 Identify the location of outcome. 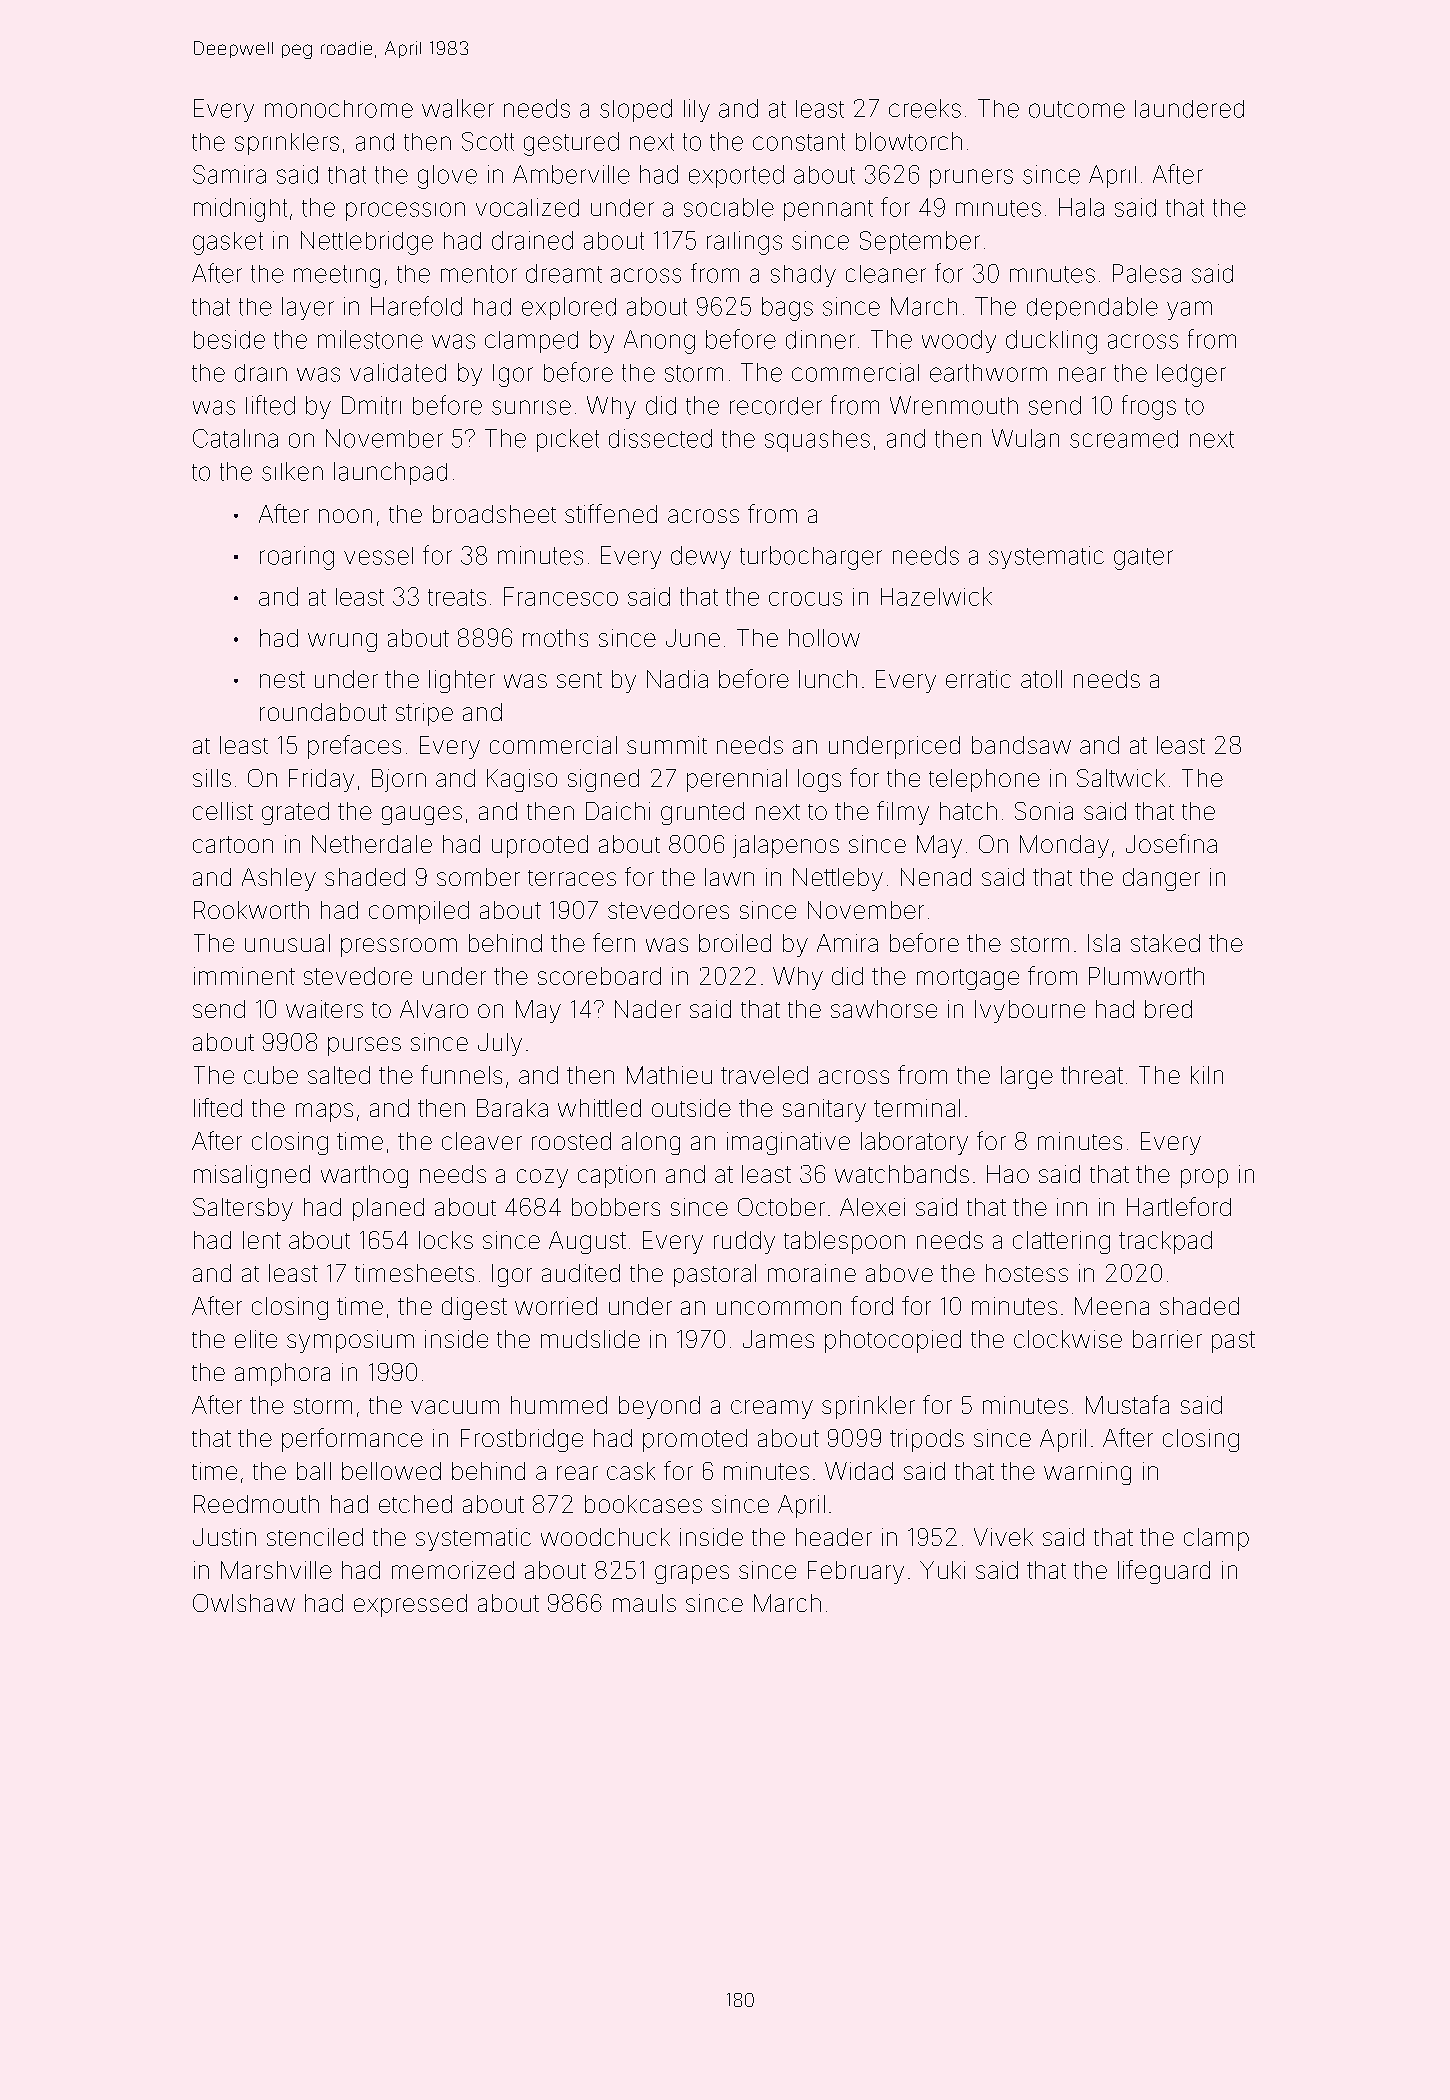
(1077, 109).
